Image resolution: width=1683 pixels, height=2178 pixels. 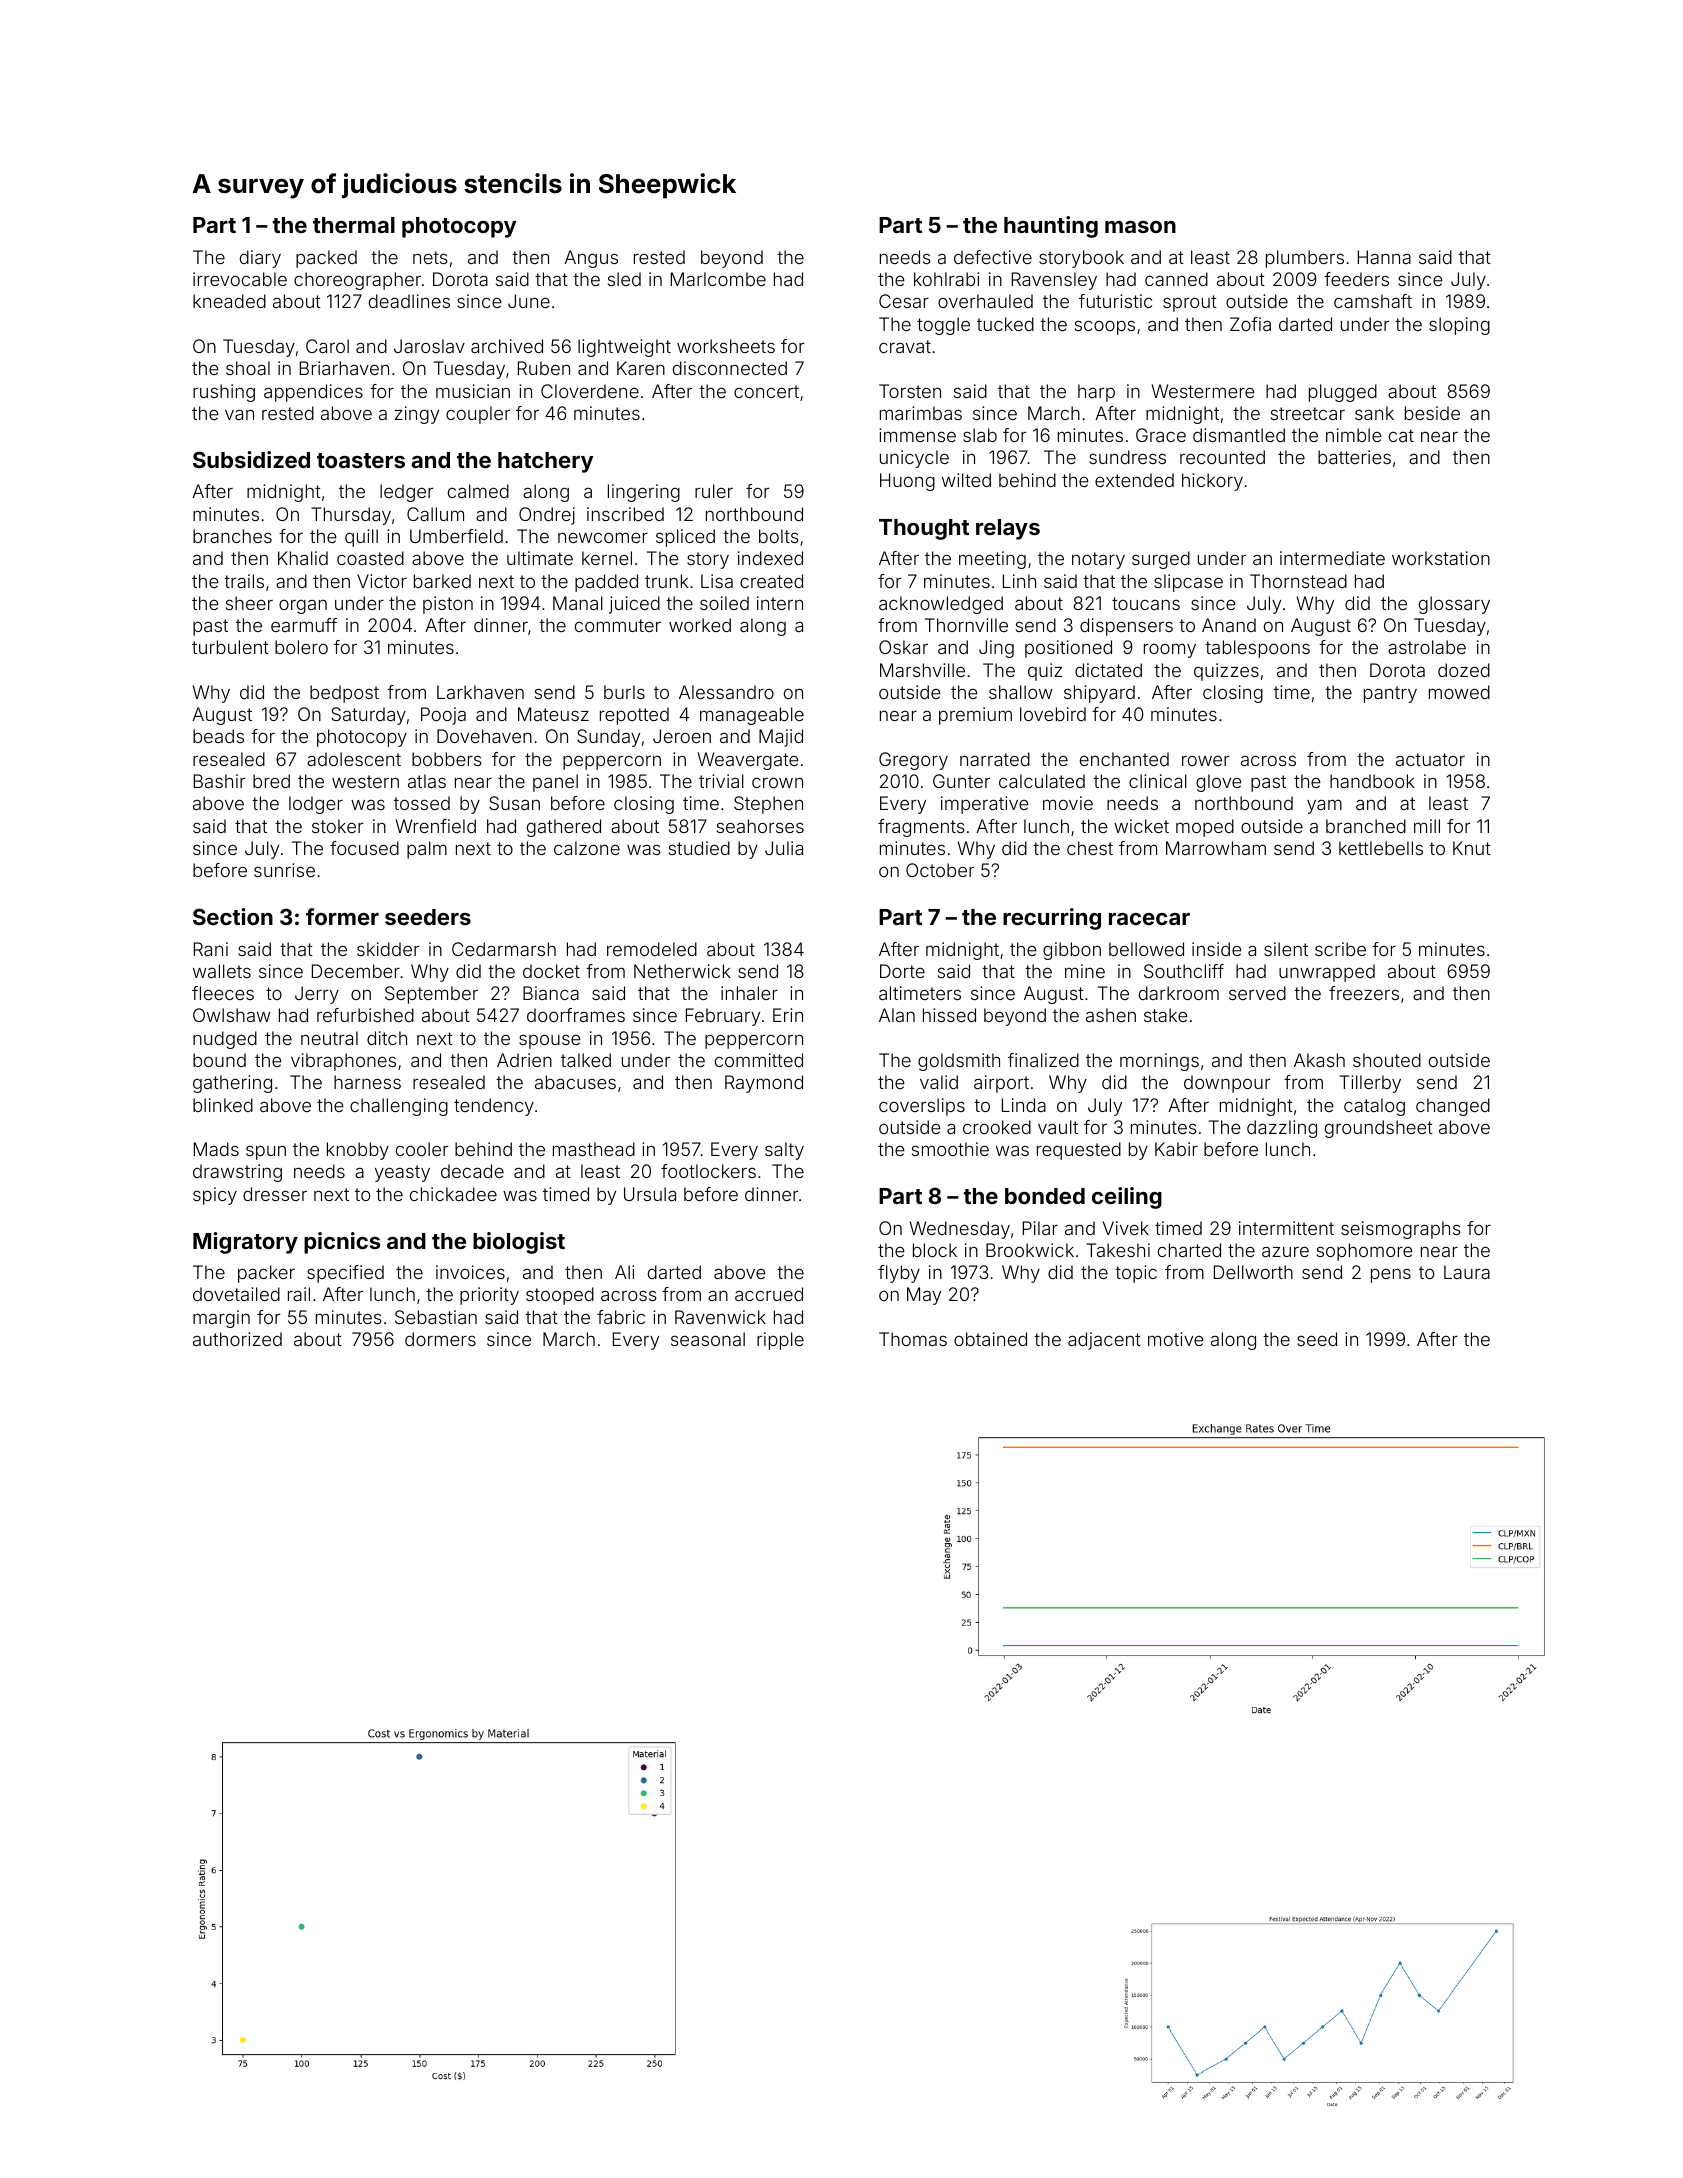 What do you see at coordinates (1216, 848) in the image?
I see `Marrowham` at bounding box center [1216, 848].
